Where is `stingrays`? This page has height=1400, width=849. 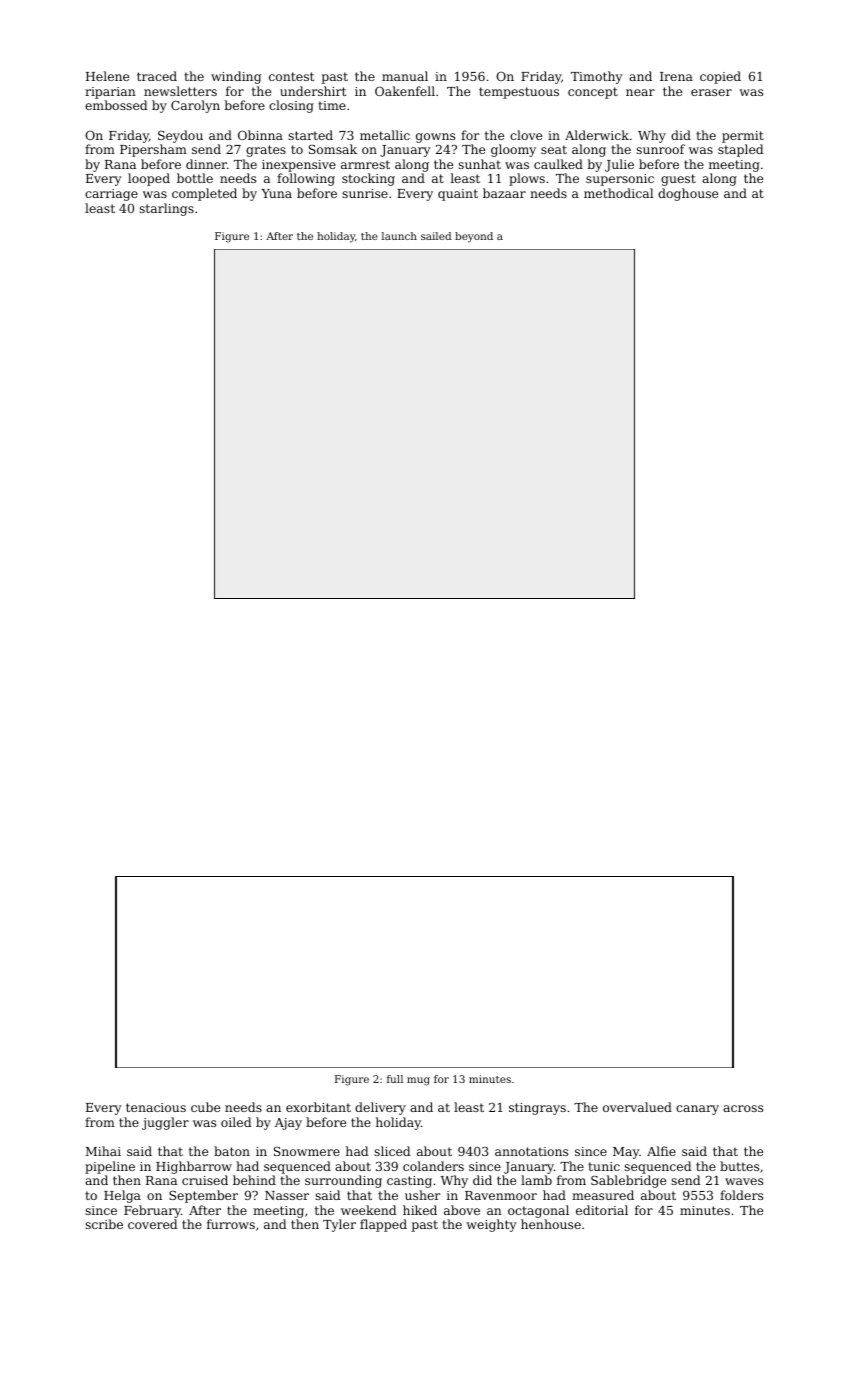 stingrays is located at coordinates (537, 1109).
